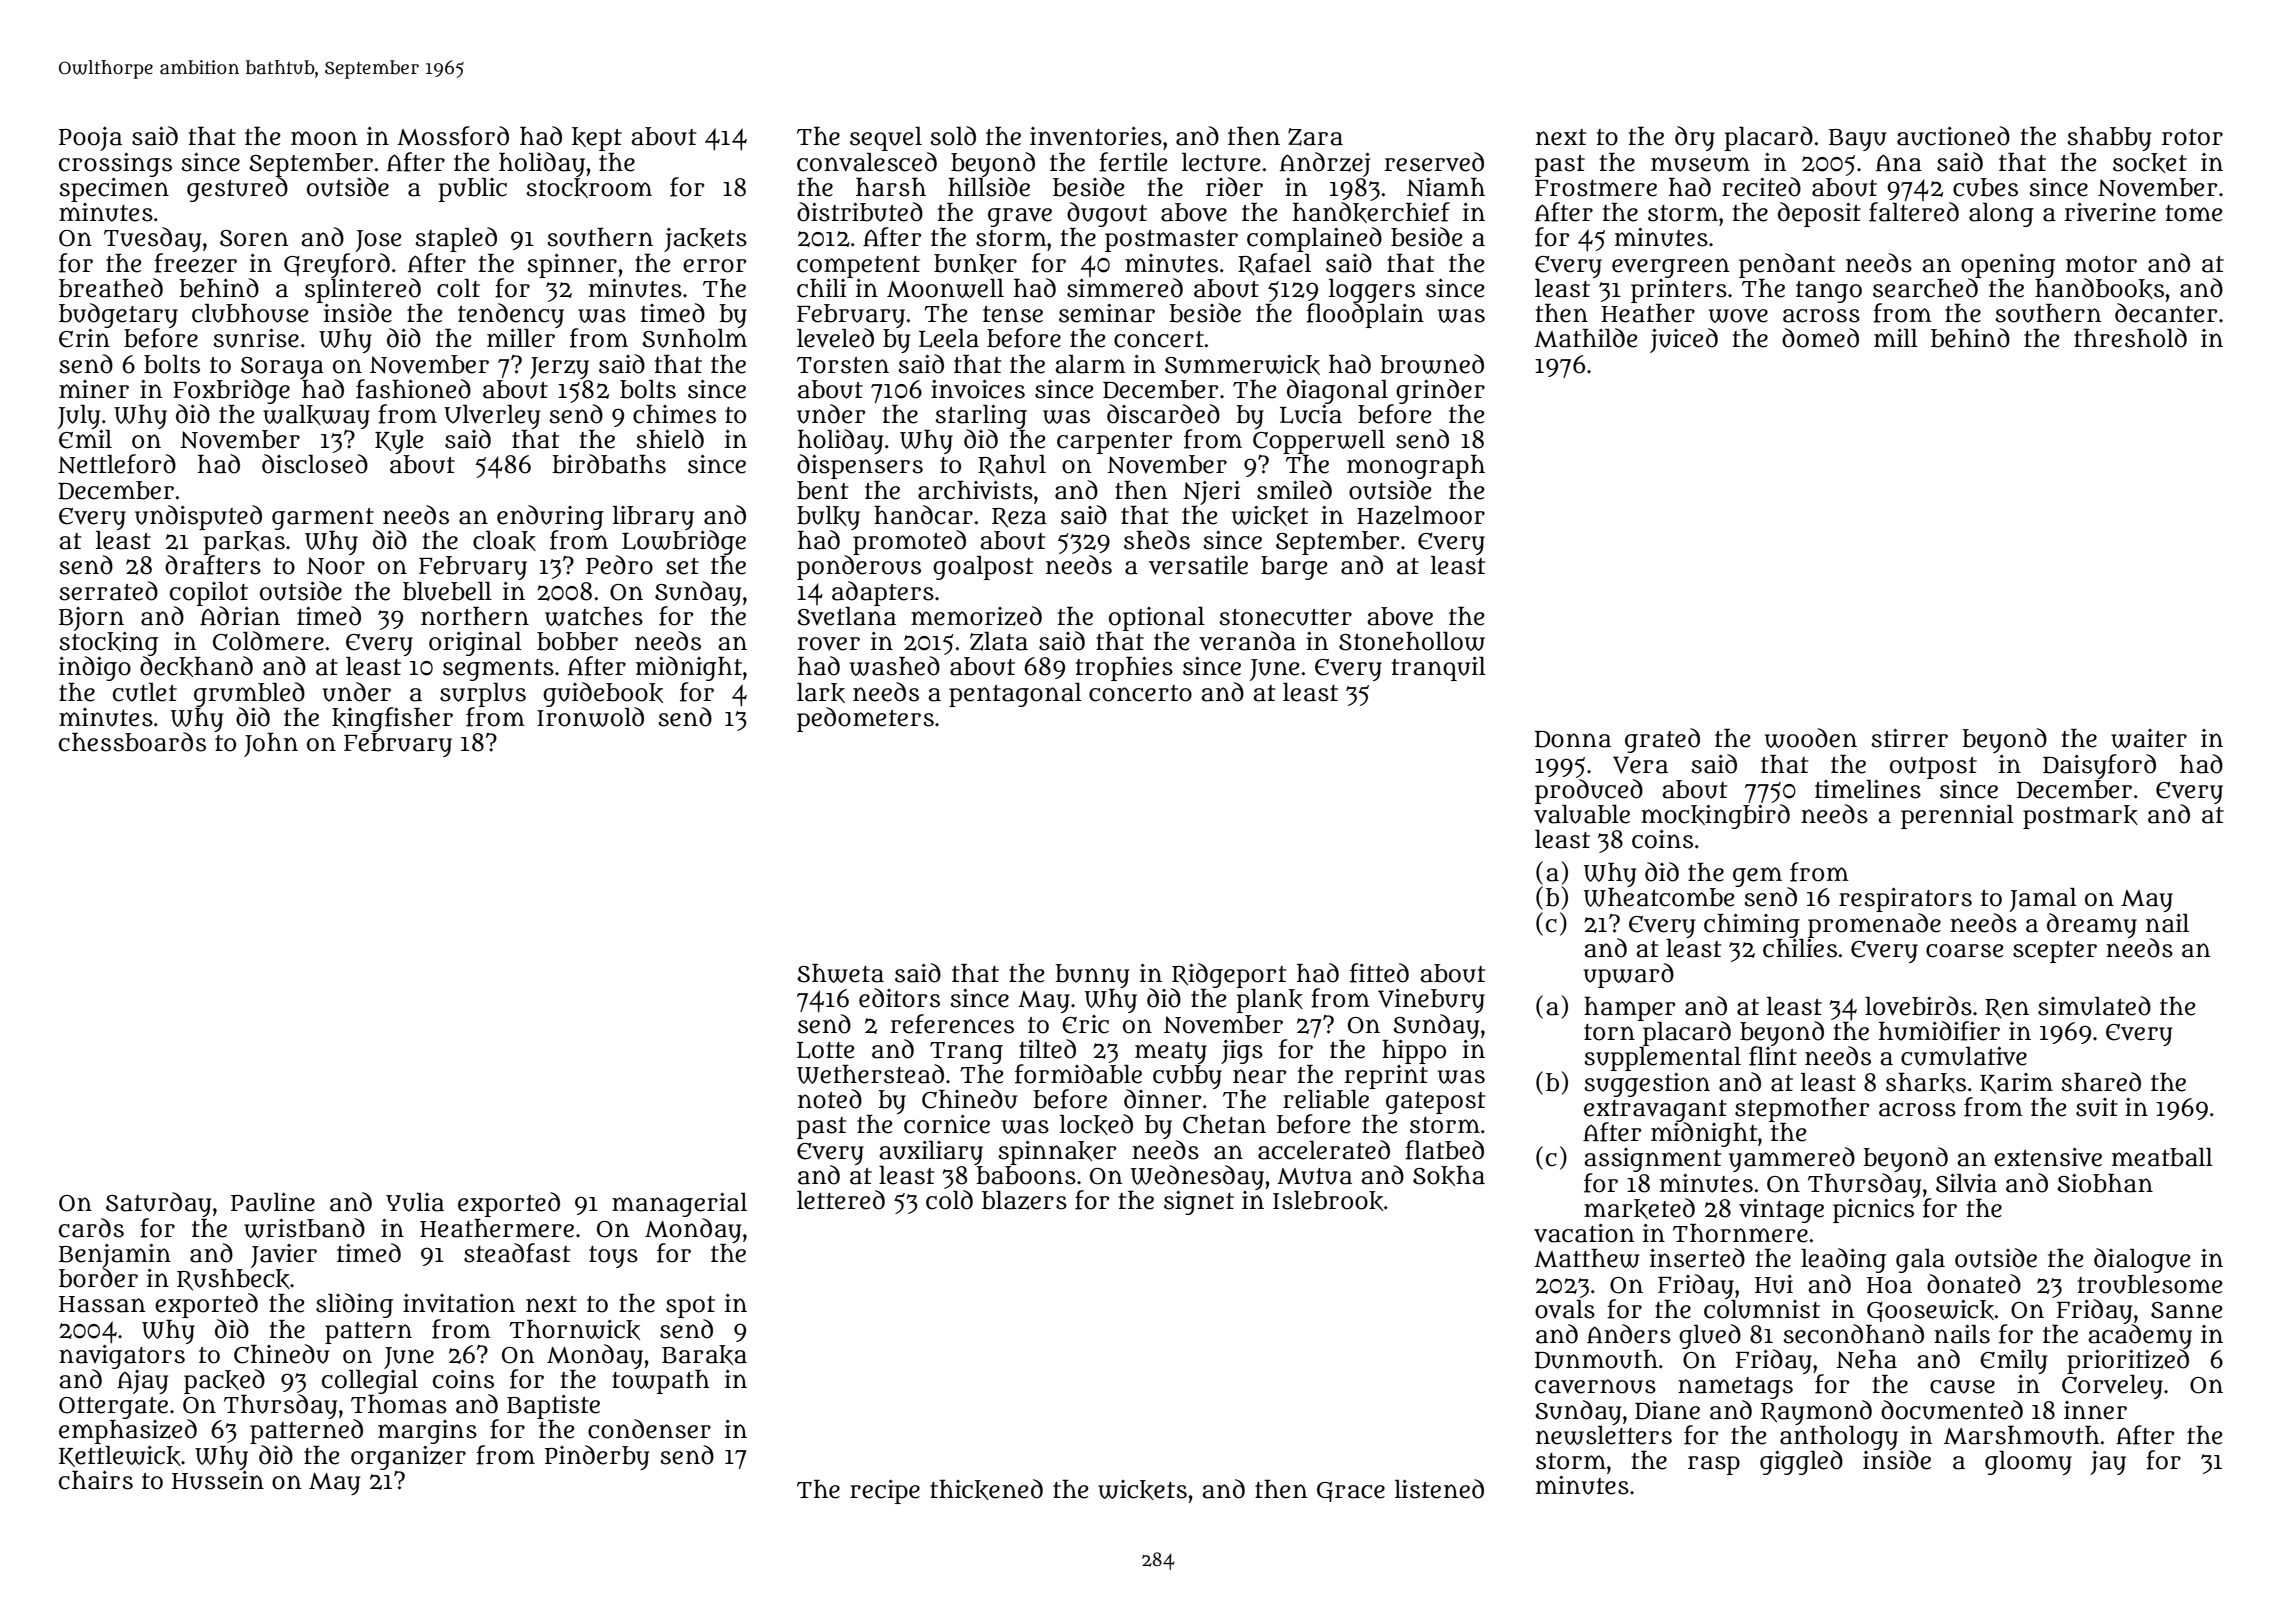 The height and width of the screenshot is (1614, 2282). Describe the element at coordinates (886, 139) in the screenshot. I see `sequel` at that location.
